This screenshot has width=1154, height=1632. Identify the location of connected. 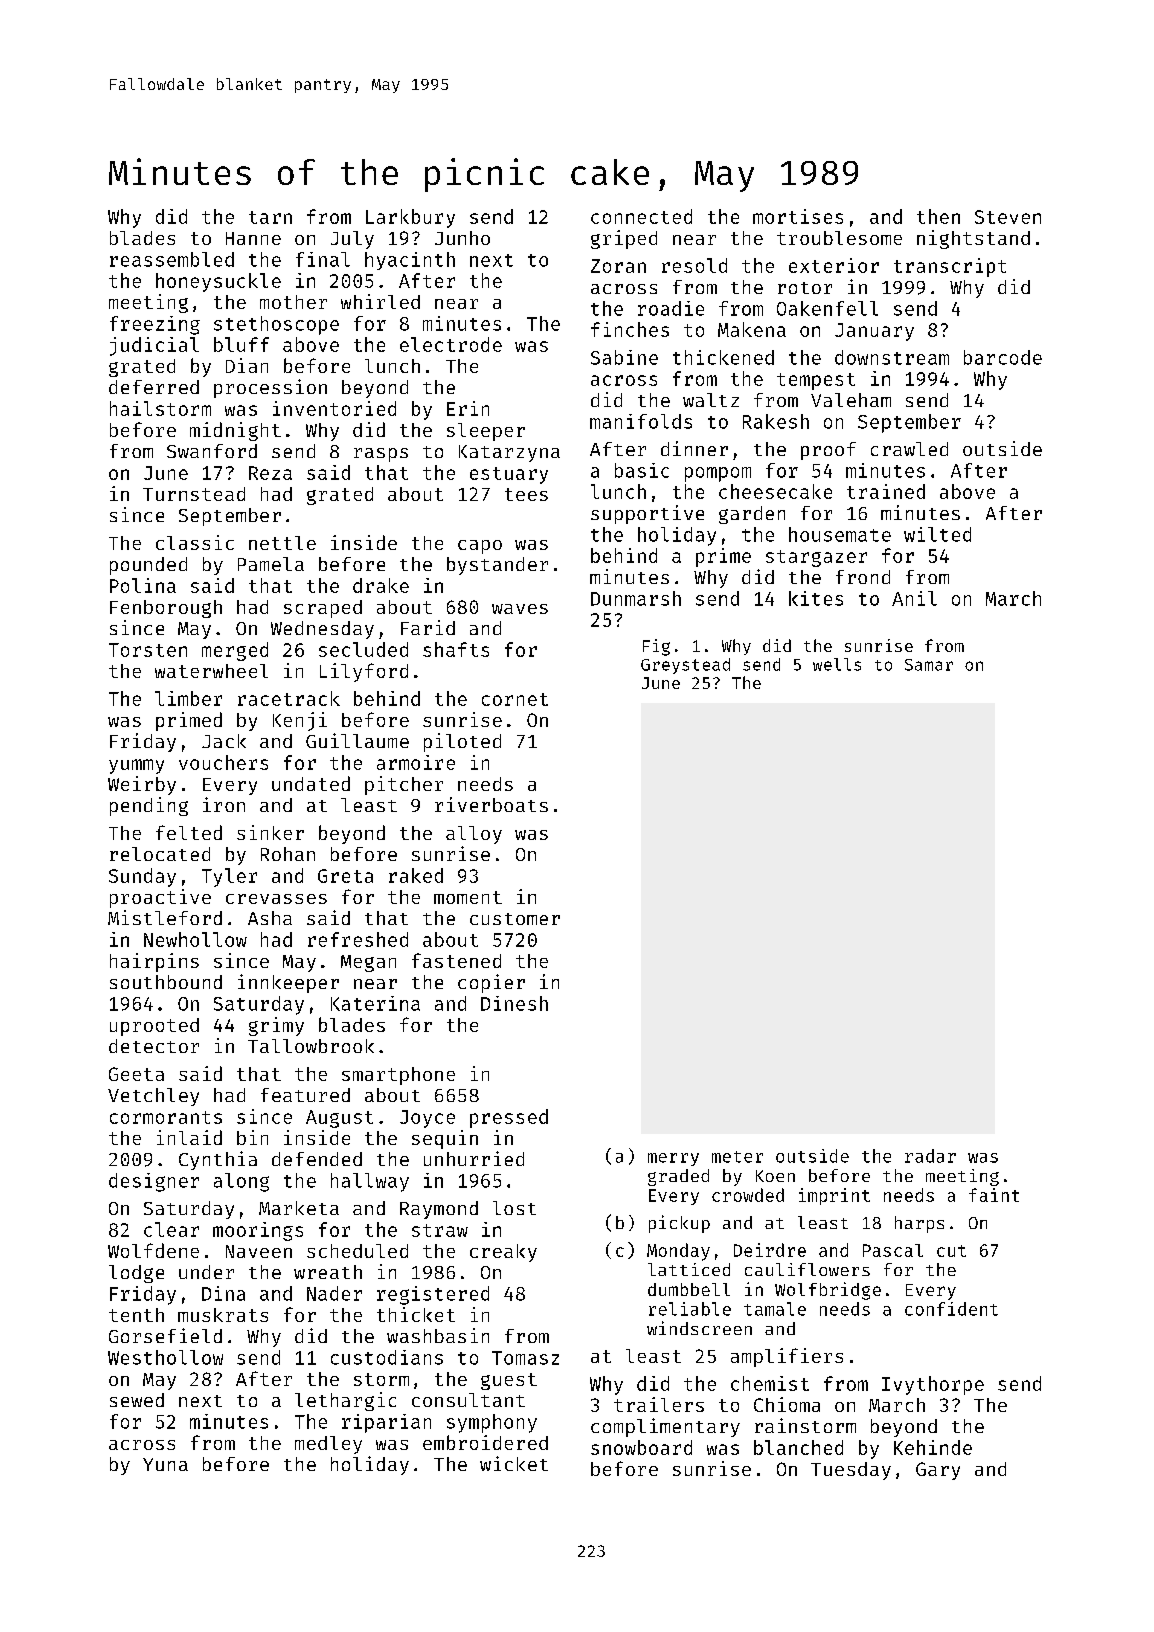
(641, 216).
